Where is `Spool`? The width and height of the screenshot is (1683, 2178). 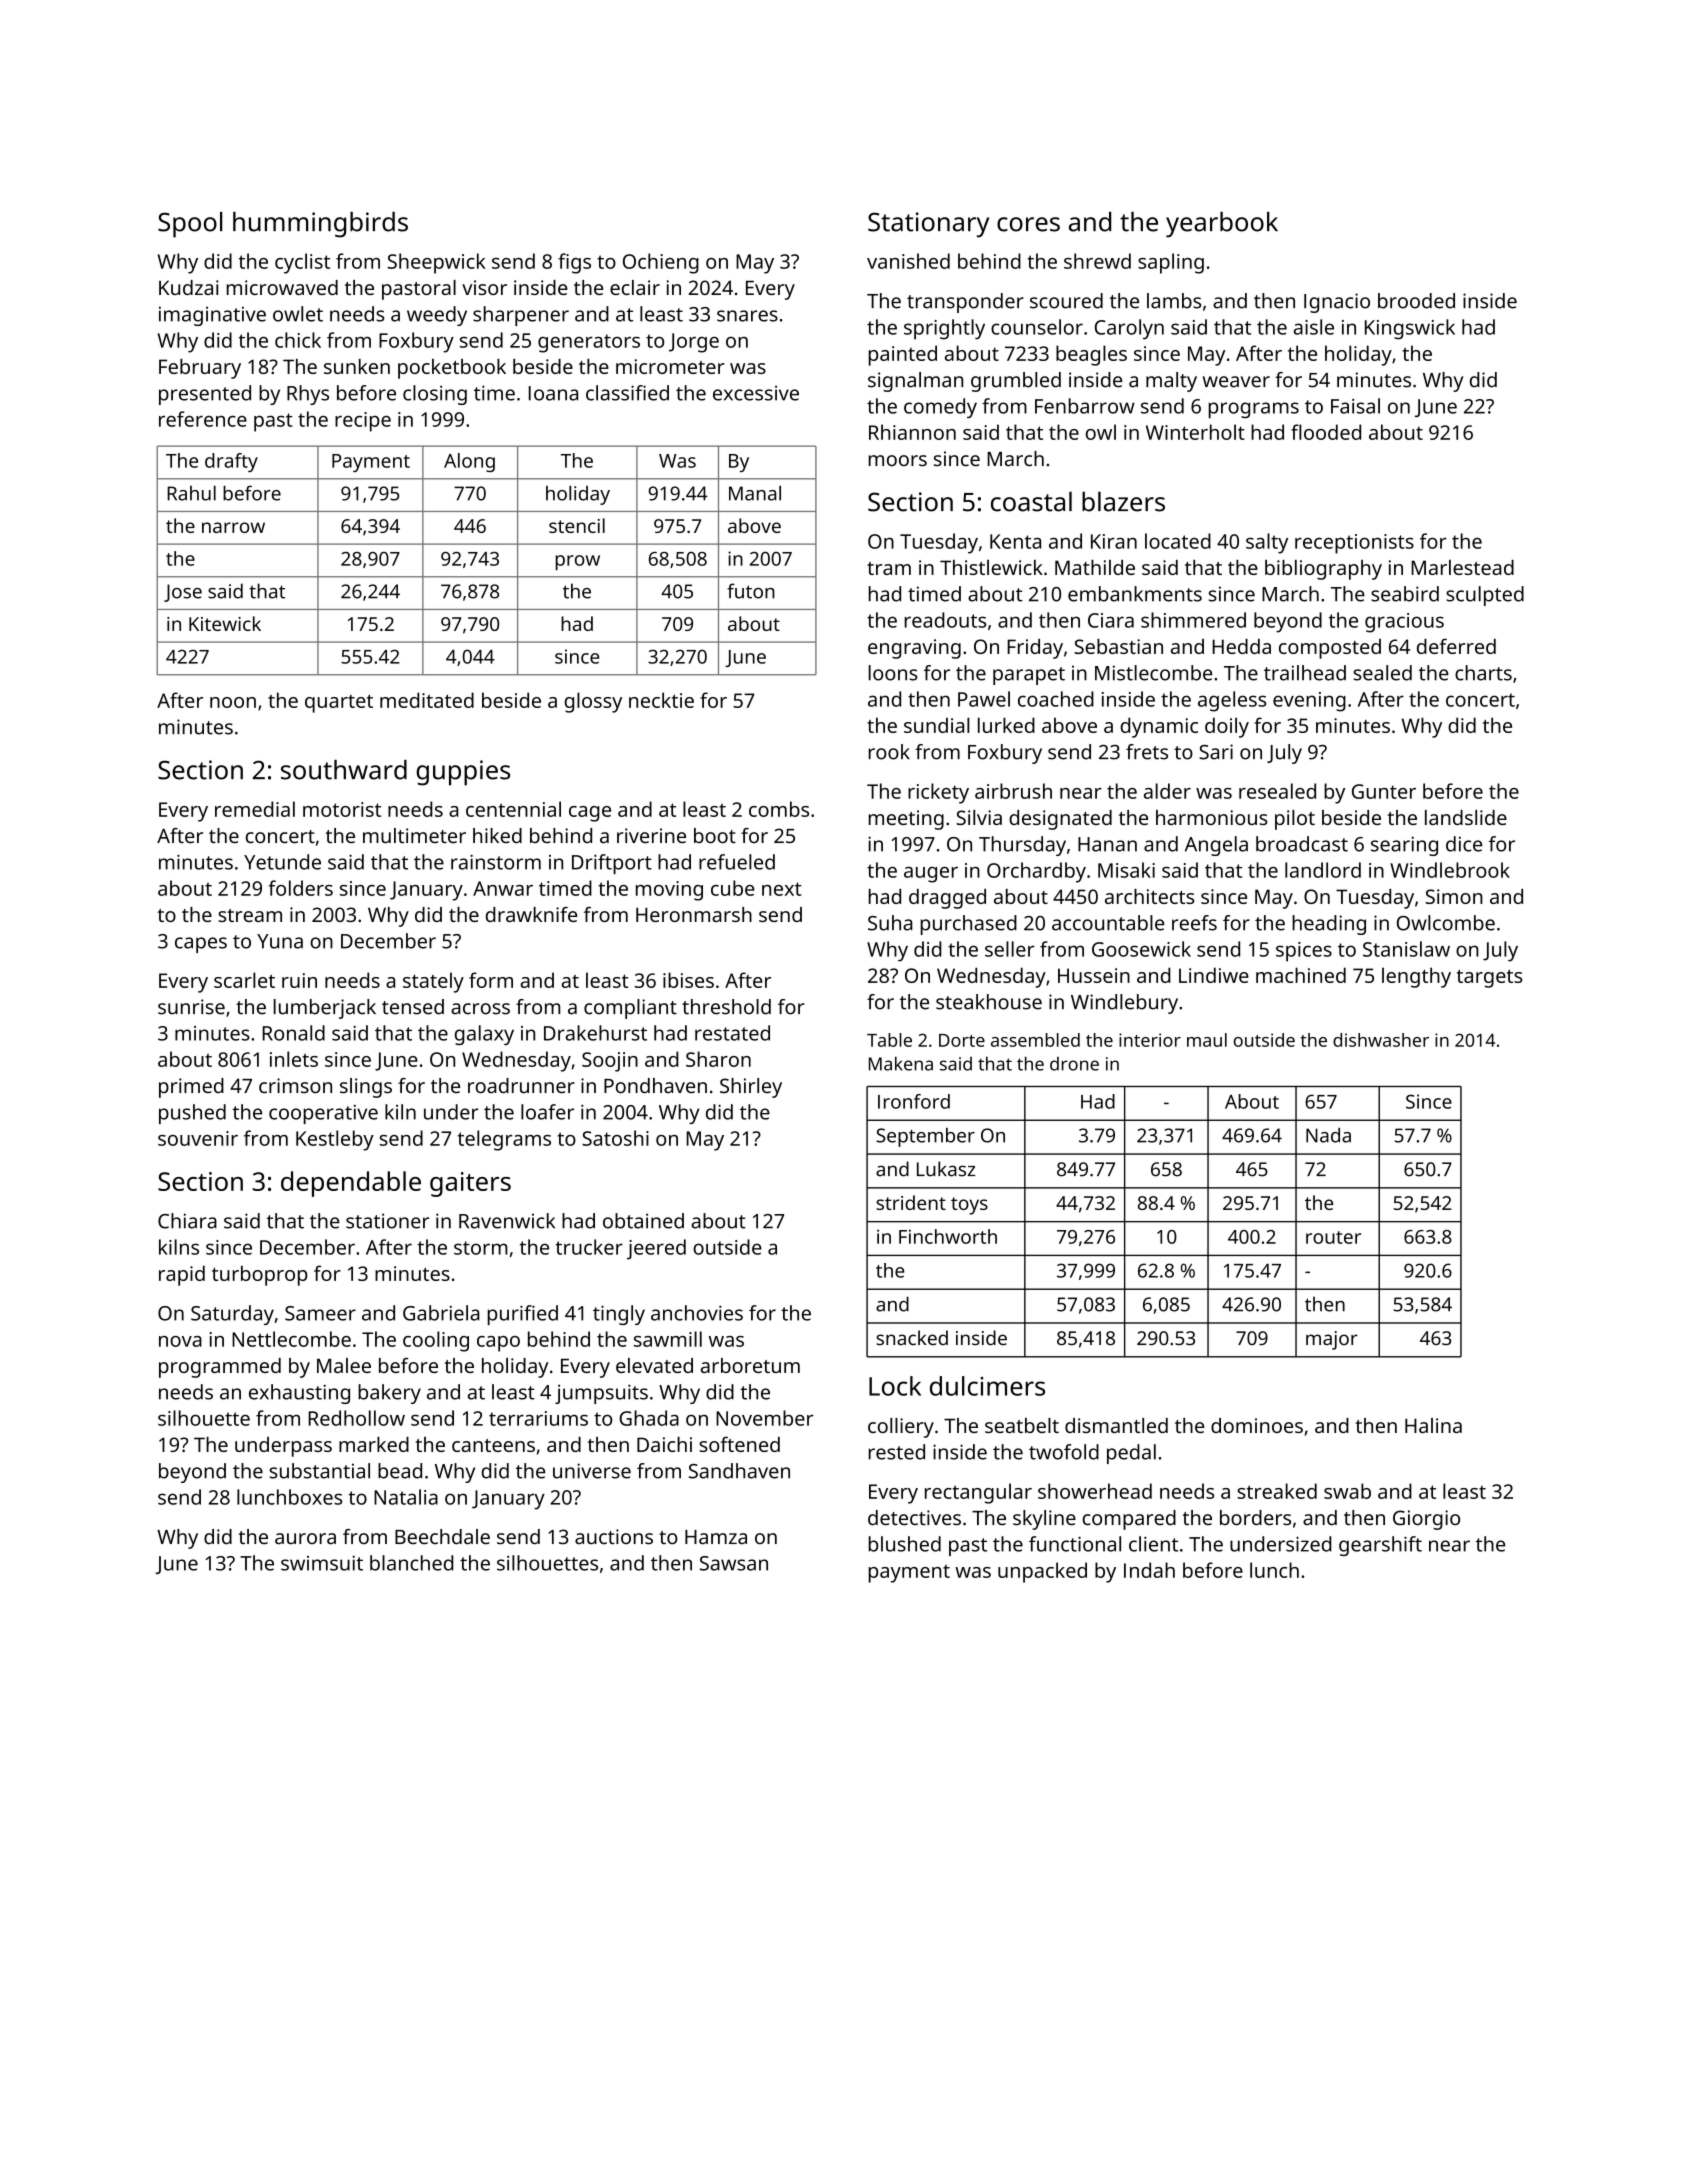 Spool is located at coordinates (190, 225).
